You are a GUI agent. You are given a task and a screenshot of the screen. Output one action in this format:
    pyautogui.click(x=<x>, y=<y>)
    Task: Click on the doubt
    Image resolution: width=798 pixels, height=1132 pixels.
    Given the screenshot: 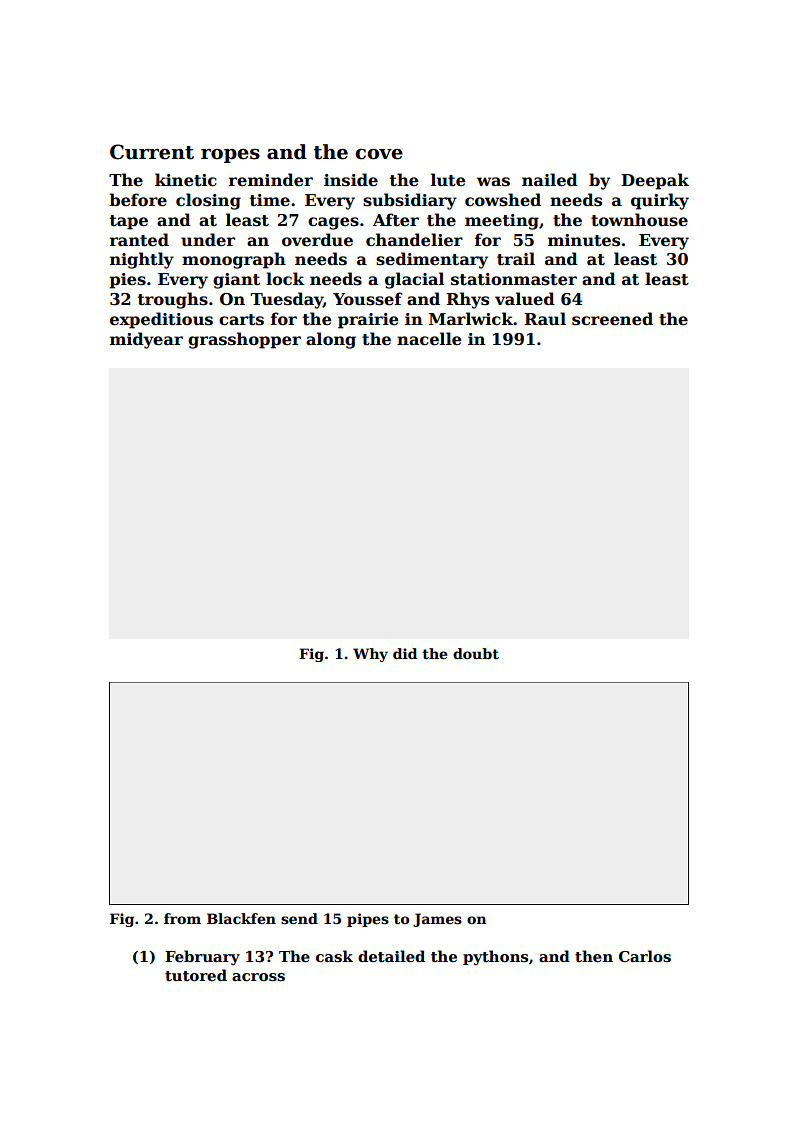 What is the action you would take?
    pyautogui.click(x=476, y=653)
